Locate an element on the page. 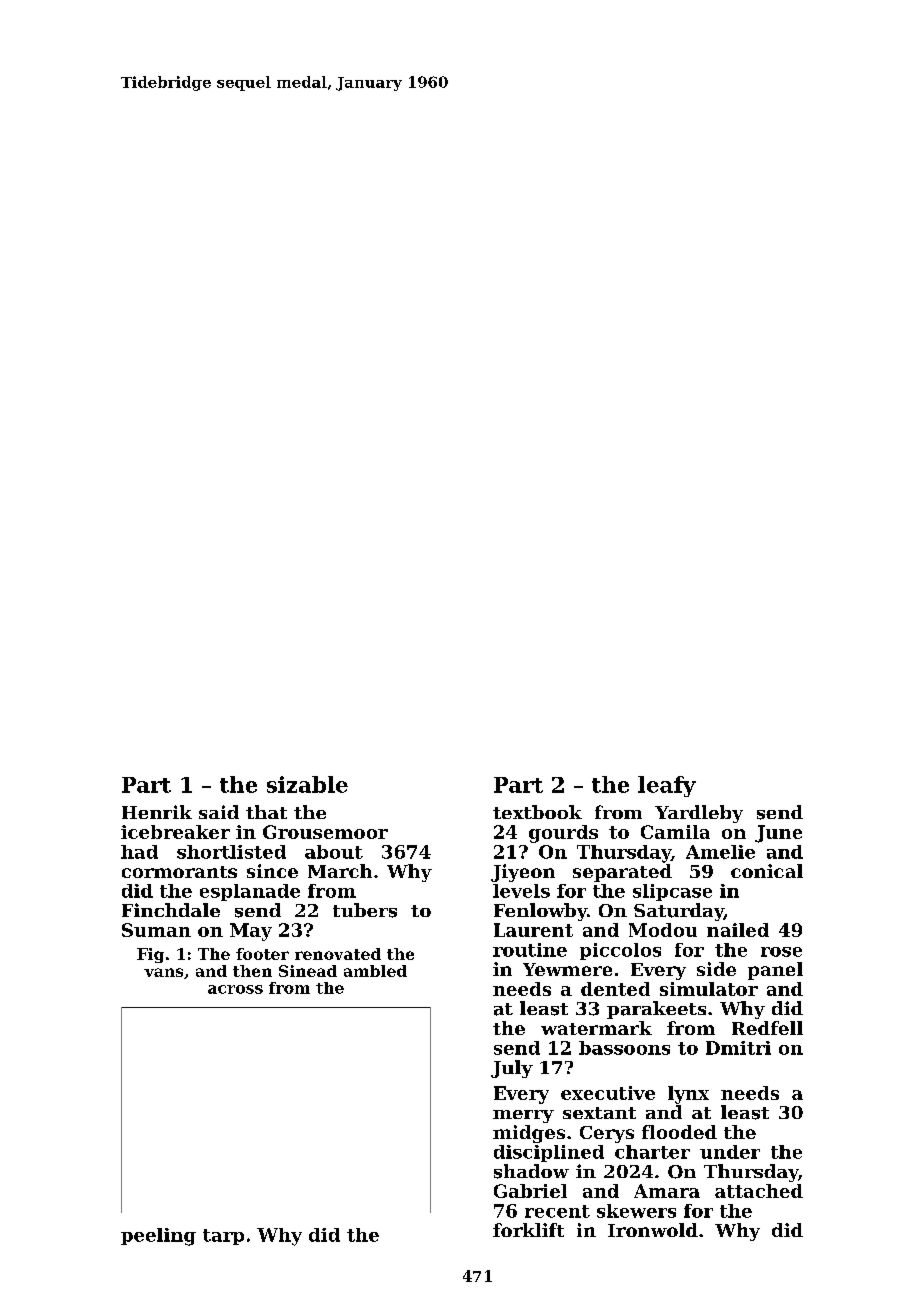  across is located at coordinates (235, 989).
